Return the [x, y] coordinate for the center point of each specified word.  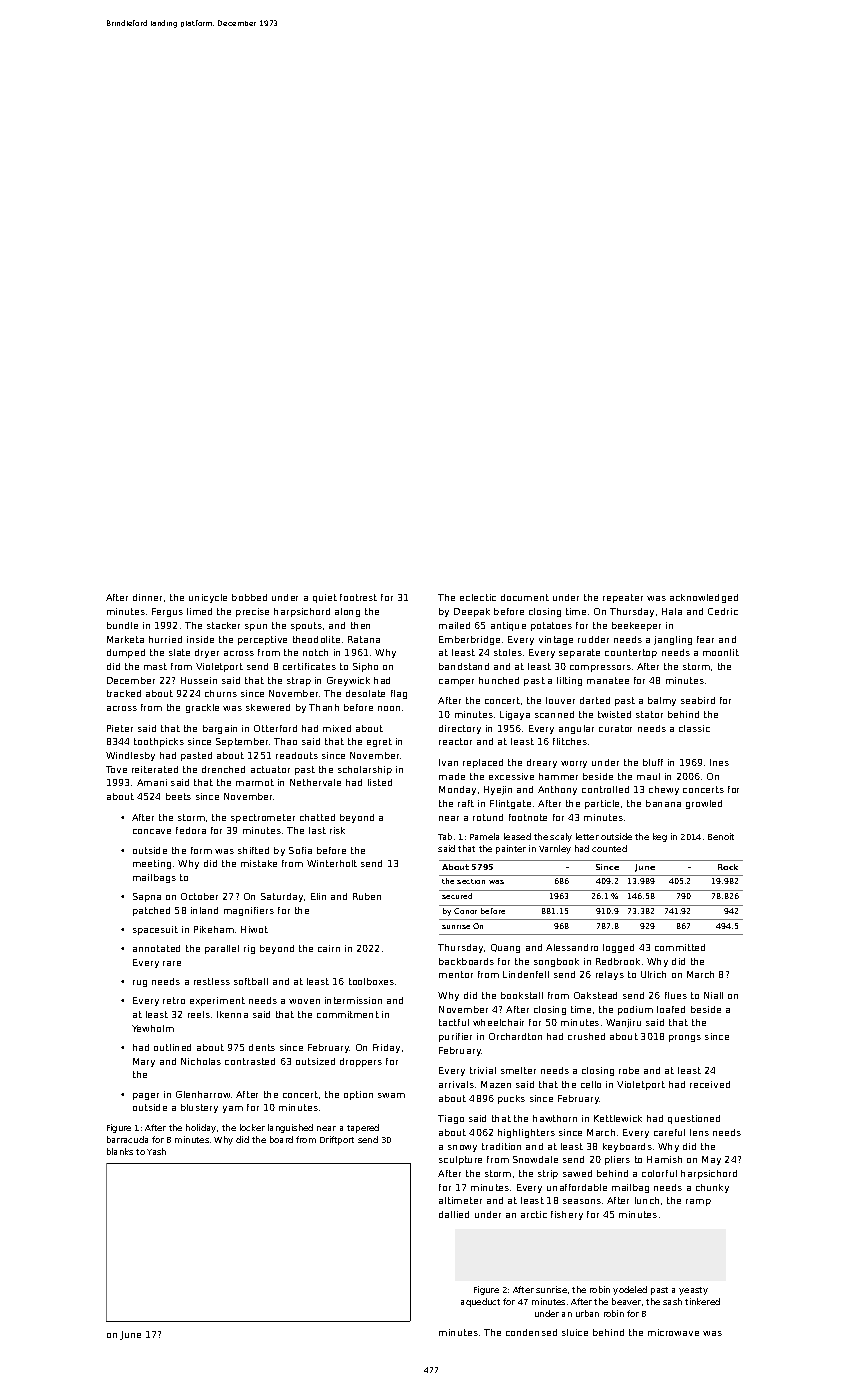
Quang [505, 948]
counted [609, 848]
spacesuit [155, 930]
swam [391, 1095]
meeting [152, 864]
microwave [673, 1332]
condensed [531, 1332]
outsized [315, 1061]
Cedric [723, 611]
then [360, 625]
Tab [445, 836]
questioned [694, 1119]
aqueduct [480, 1302]
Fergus [167, 612]
